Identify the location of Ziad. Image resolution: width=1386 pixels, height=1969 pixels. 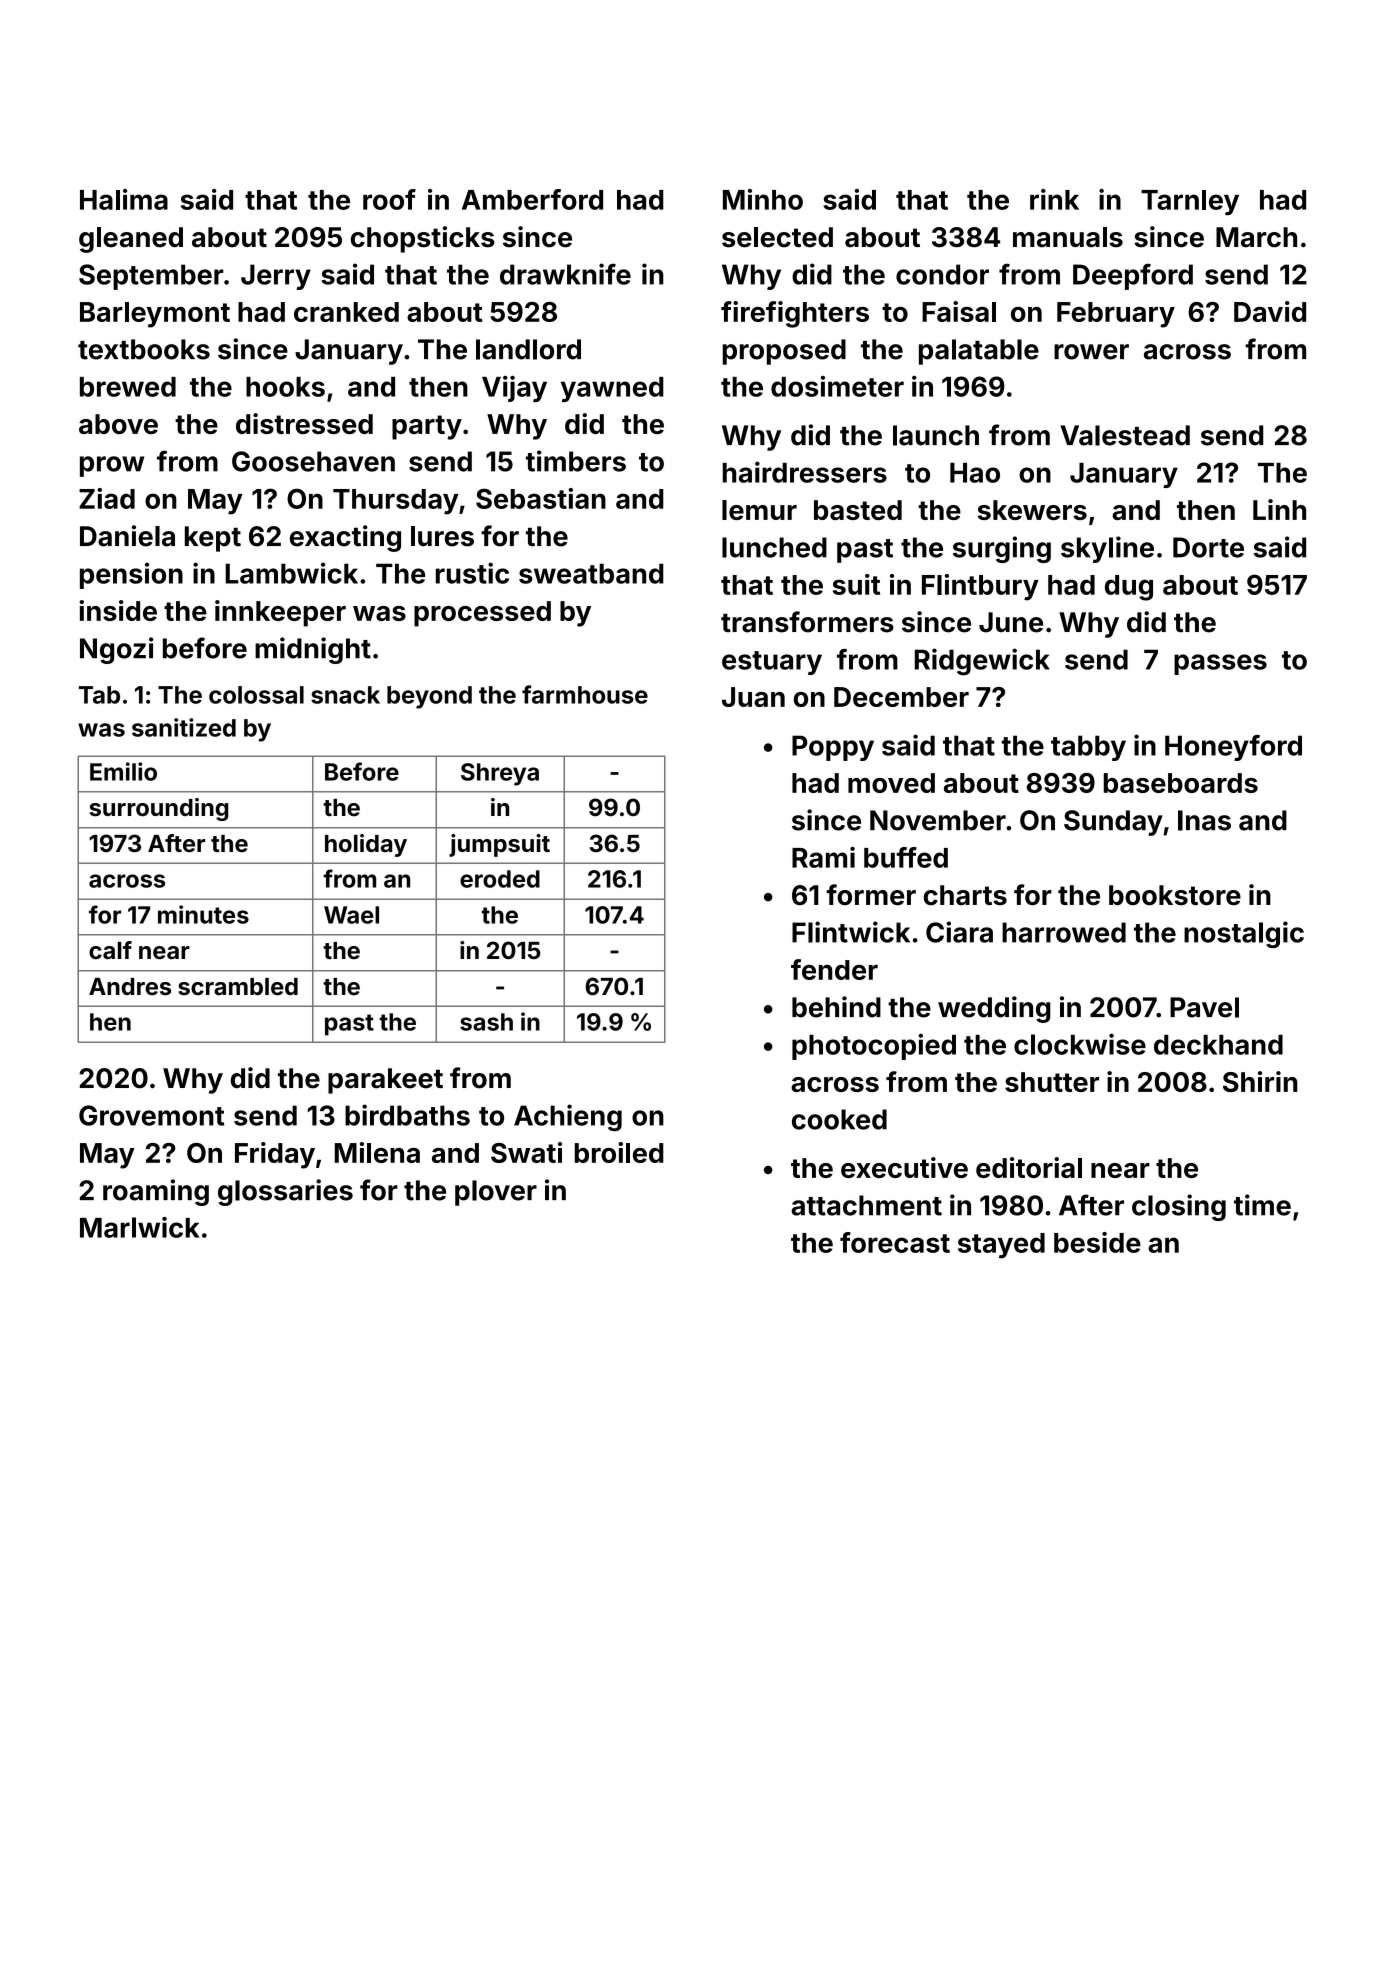
(107, 498).
